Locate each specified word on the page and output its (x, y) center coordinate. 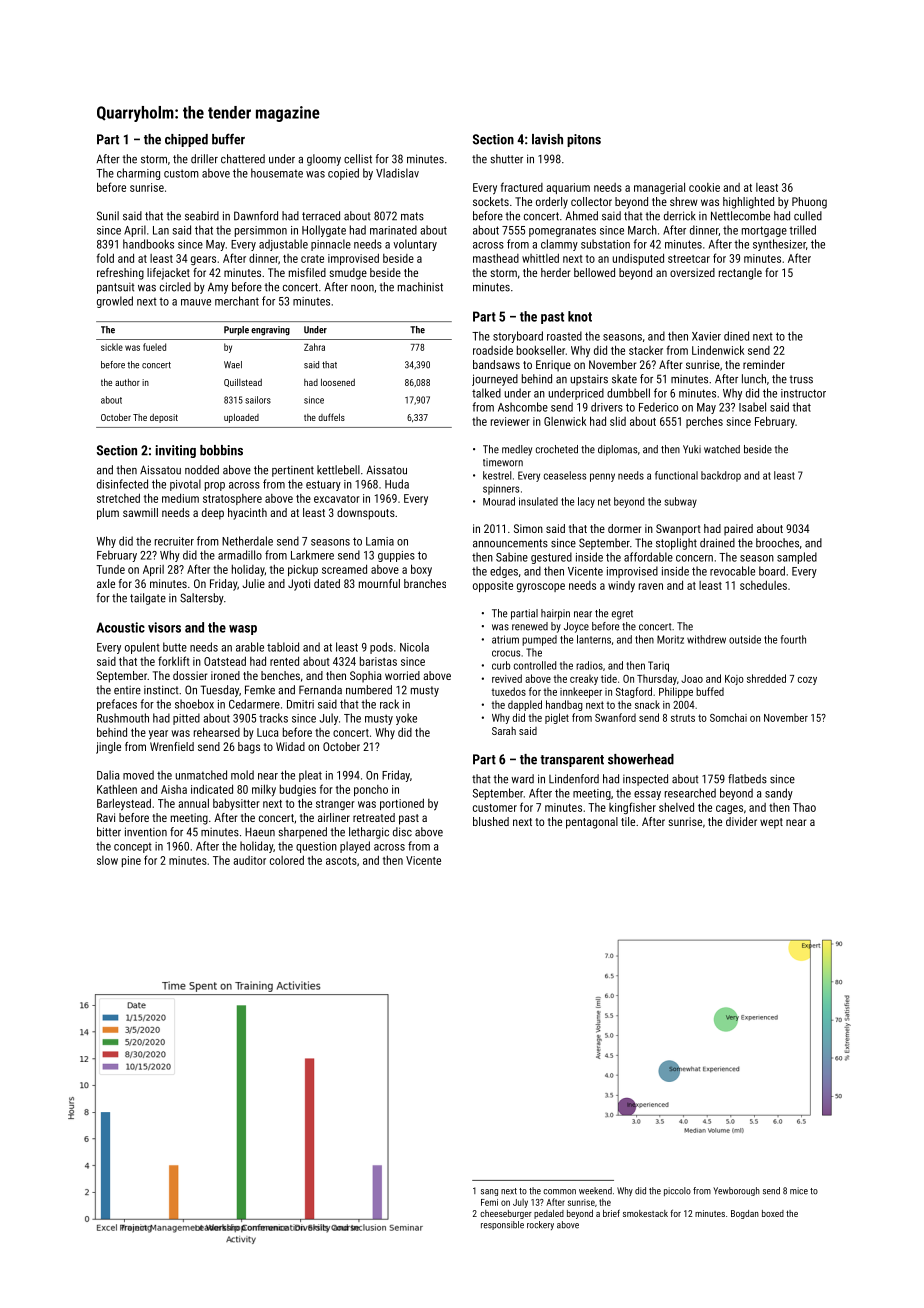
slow (107, 860)
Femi (489, 1202)
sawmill (140, 512)
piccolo (677, 1191)
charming (138, 174)
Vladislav (397, 173)
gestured (551, 558)
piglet (557, 718)
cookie (704, 187)
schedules (763, 585)
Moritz (670, 639)
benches (280, 675)
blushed (491, 821)
